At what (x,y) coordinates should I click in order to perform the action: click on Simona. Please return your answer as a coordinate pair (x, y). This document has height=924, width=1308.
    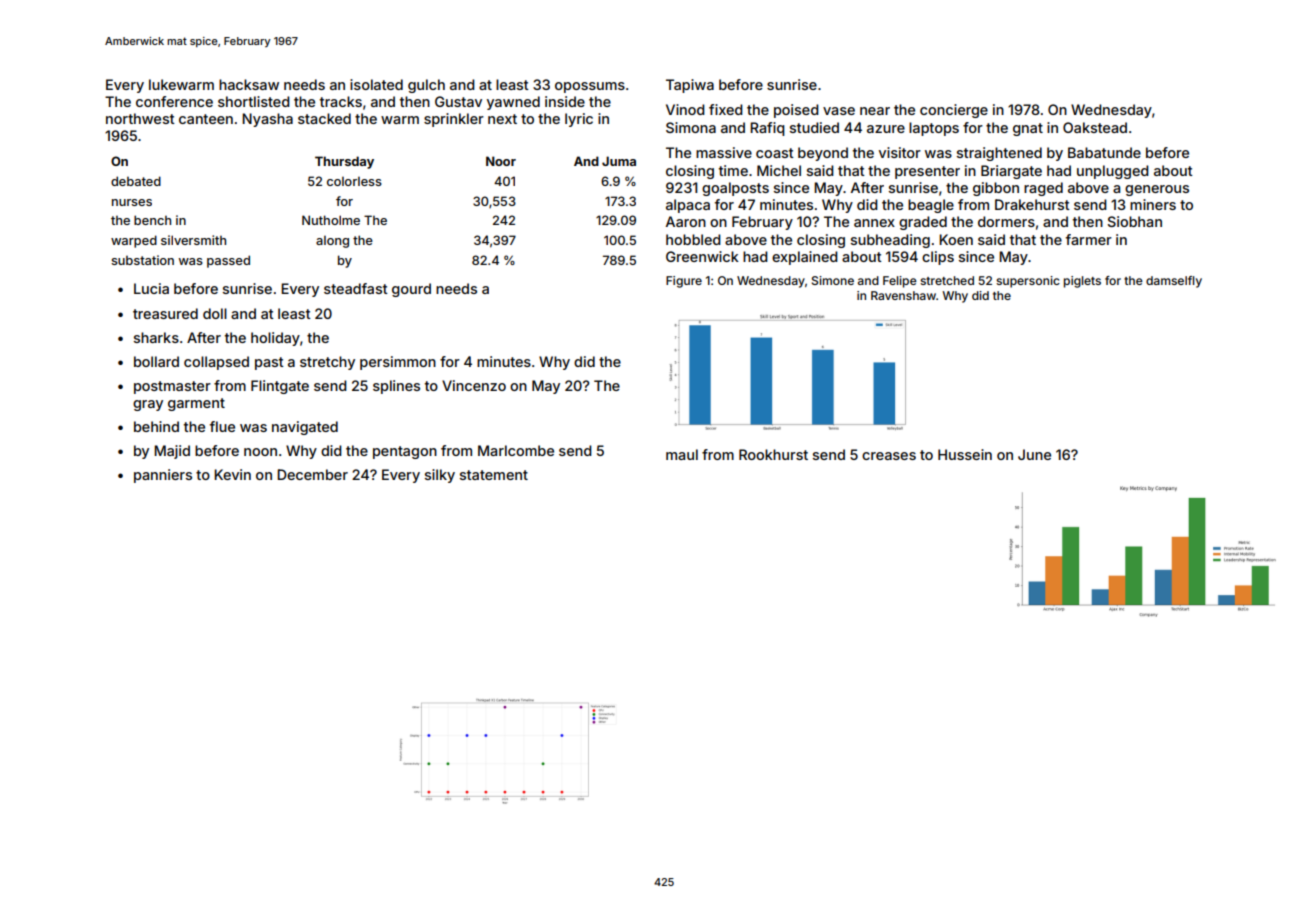
    Looking at the image, I should click on (691, 127).
